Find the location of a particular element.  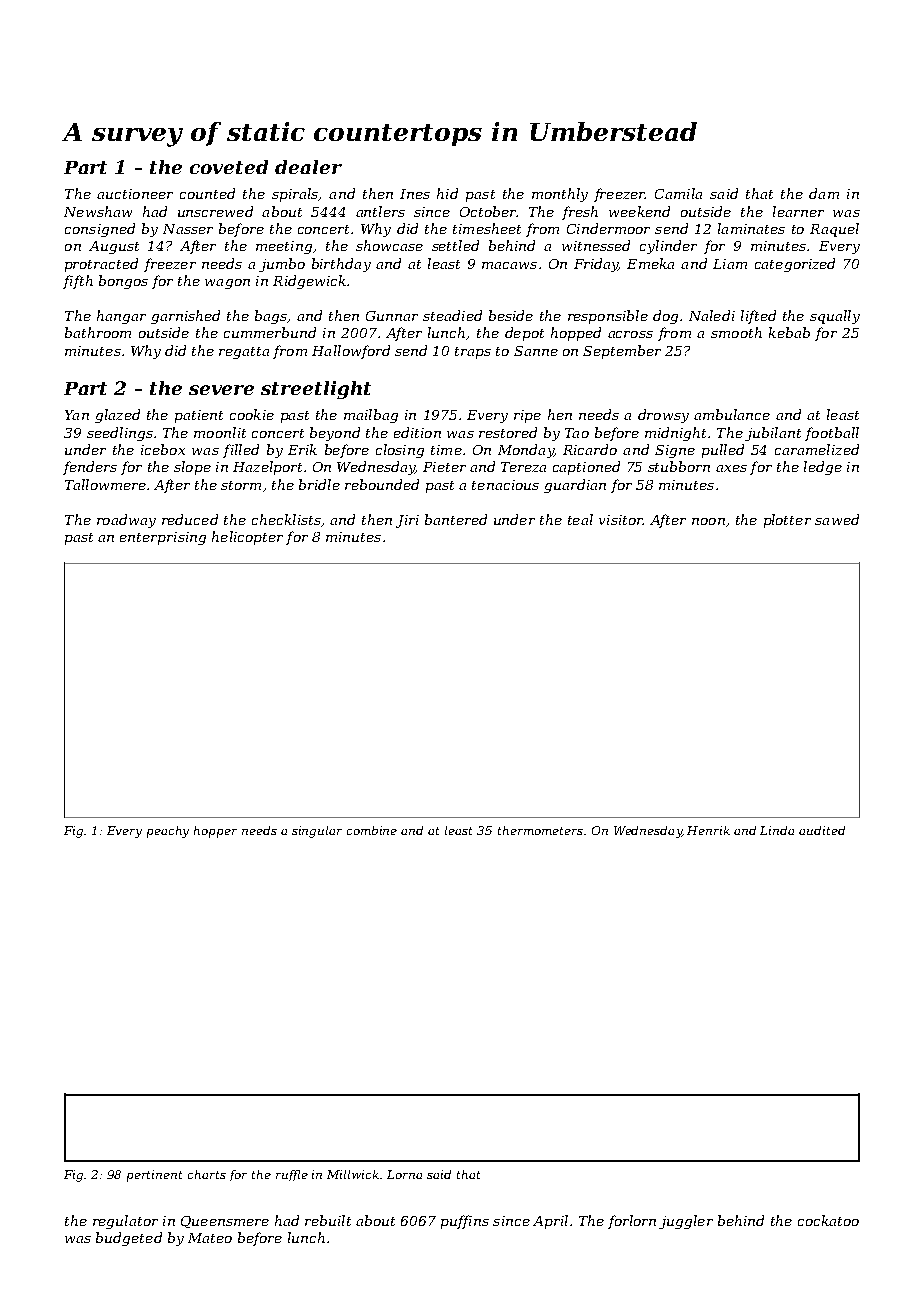

Raquel is located at coordinates (834, 230).
